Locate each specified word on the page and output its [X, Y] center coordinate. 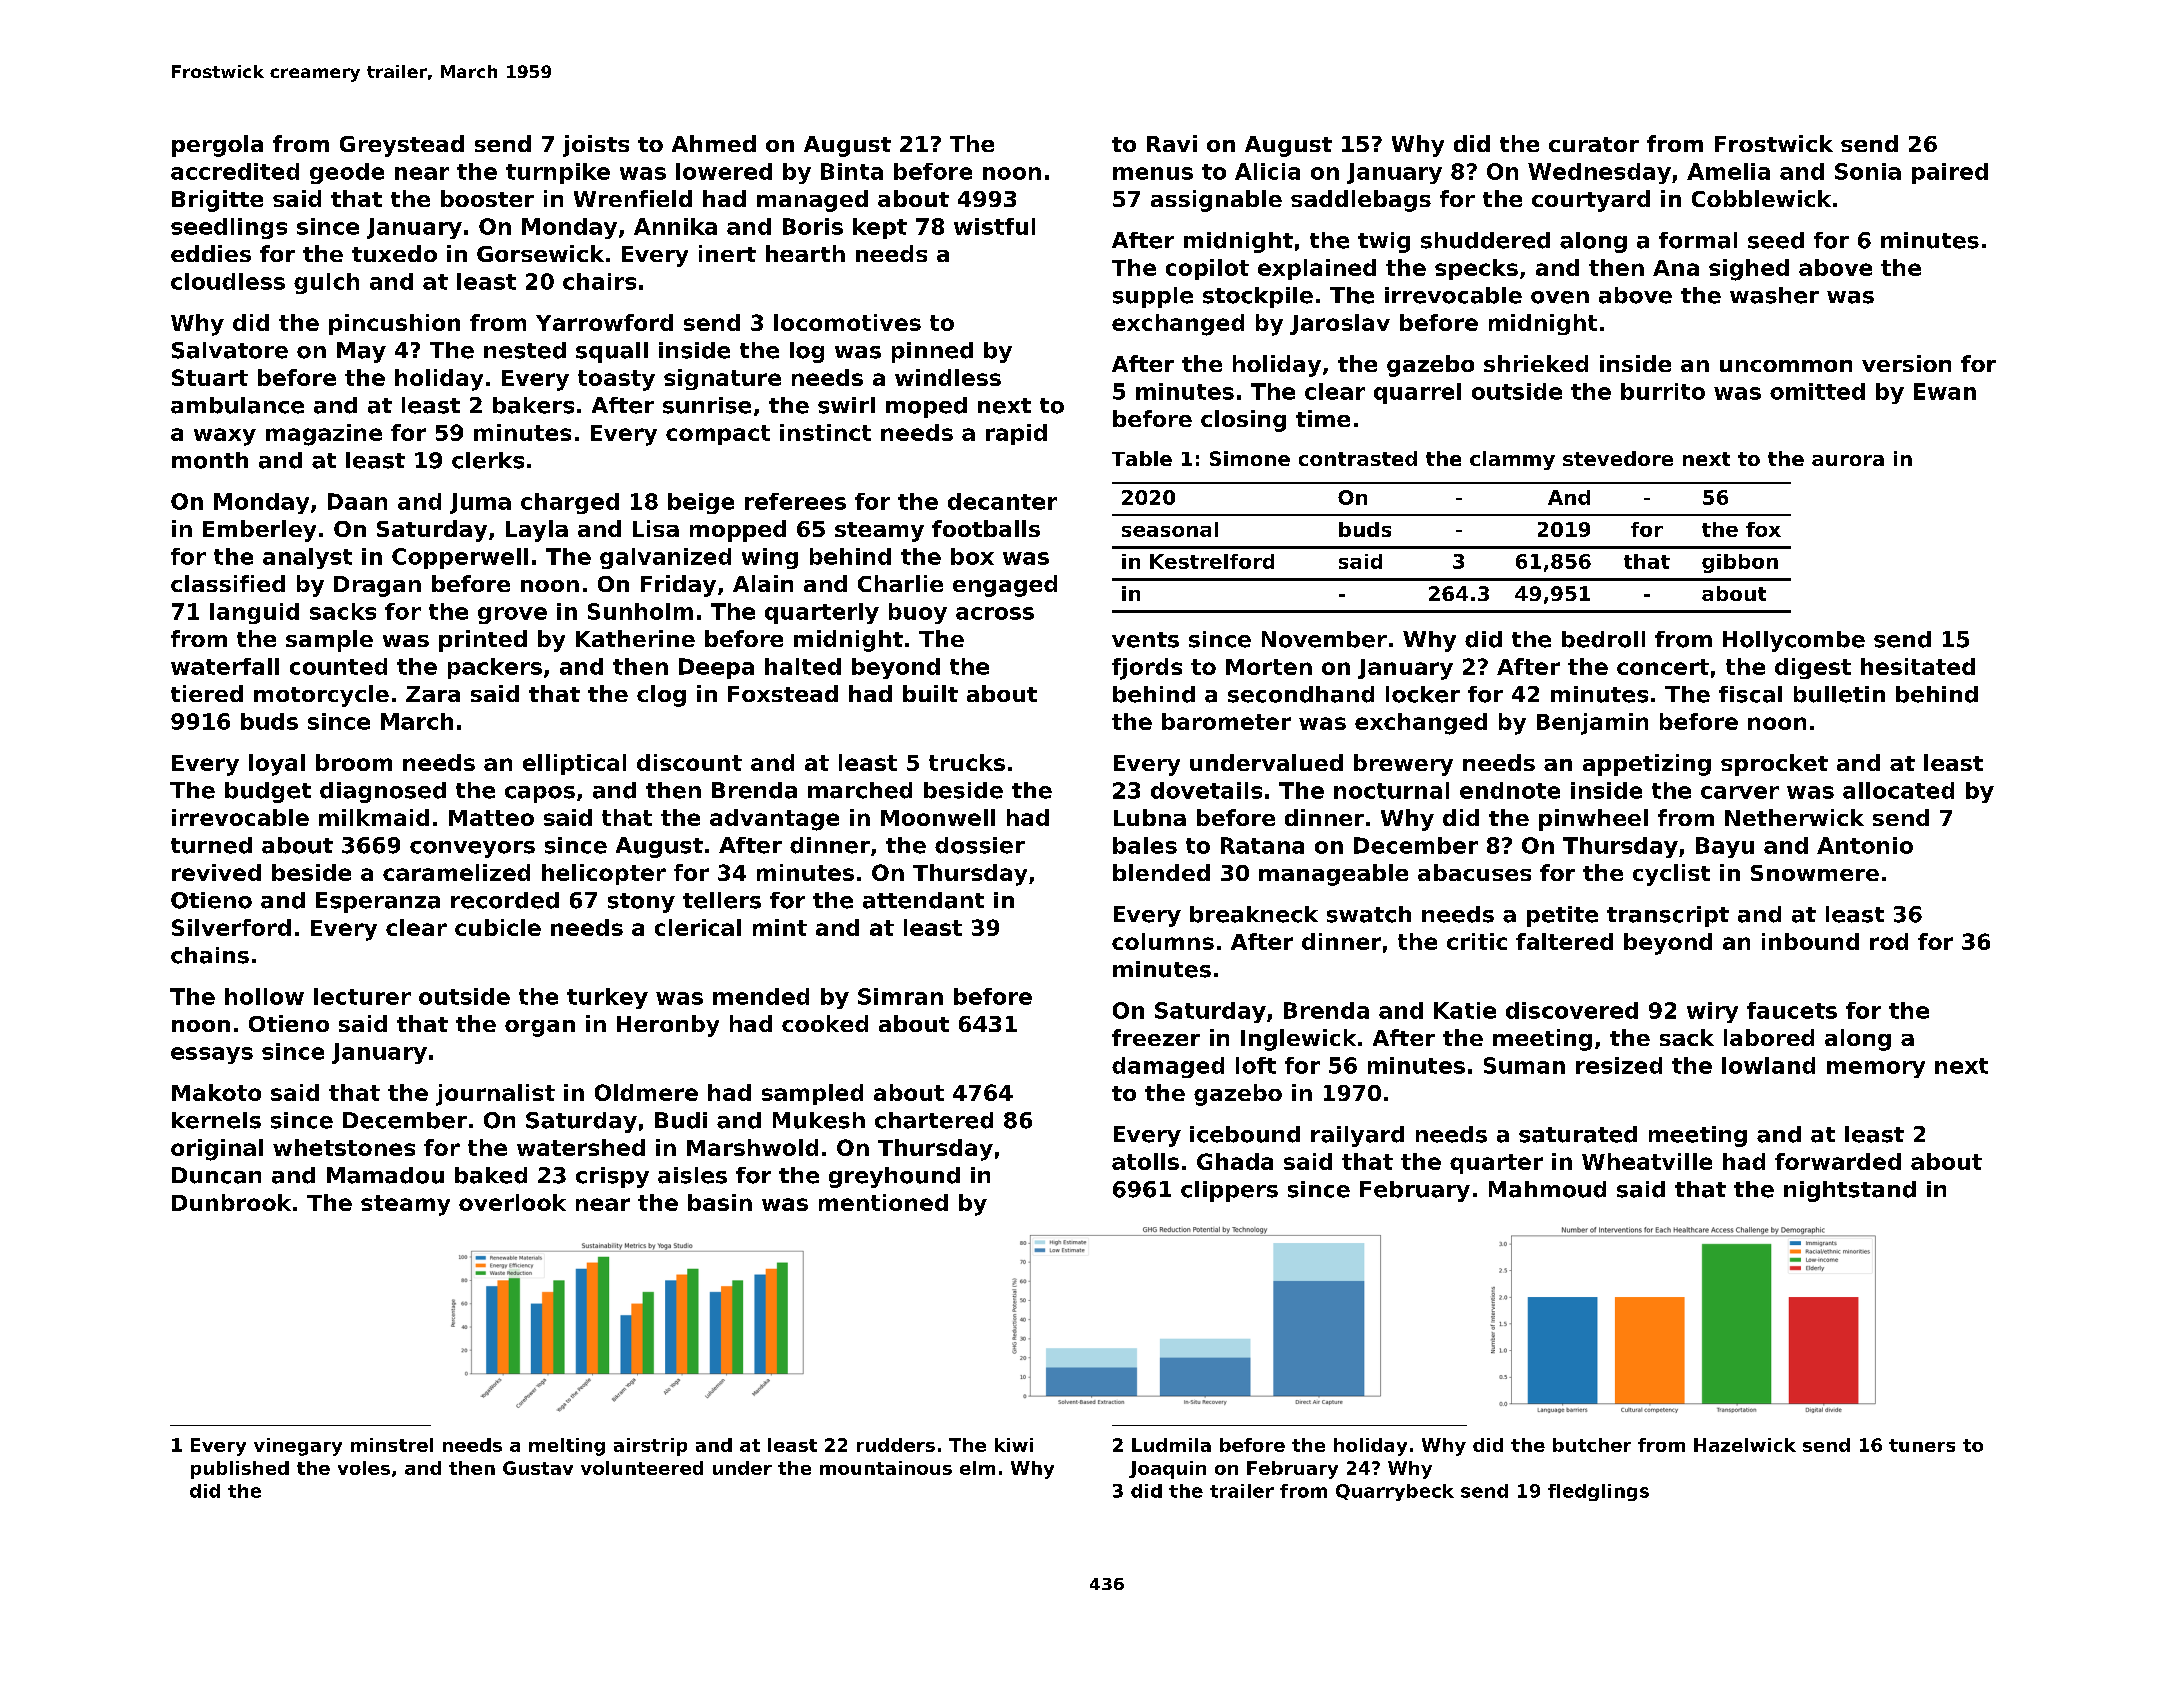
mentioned [883, 1202]
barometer [1226, 721]
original [217, 1150]
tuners [1922, 1445]
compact [718, 435]
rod [1889, 941]
